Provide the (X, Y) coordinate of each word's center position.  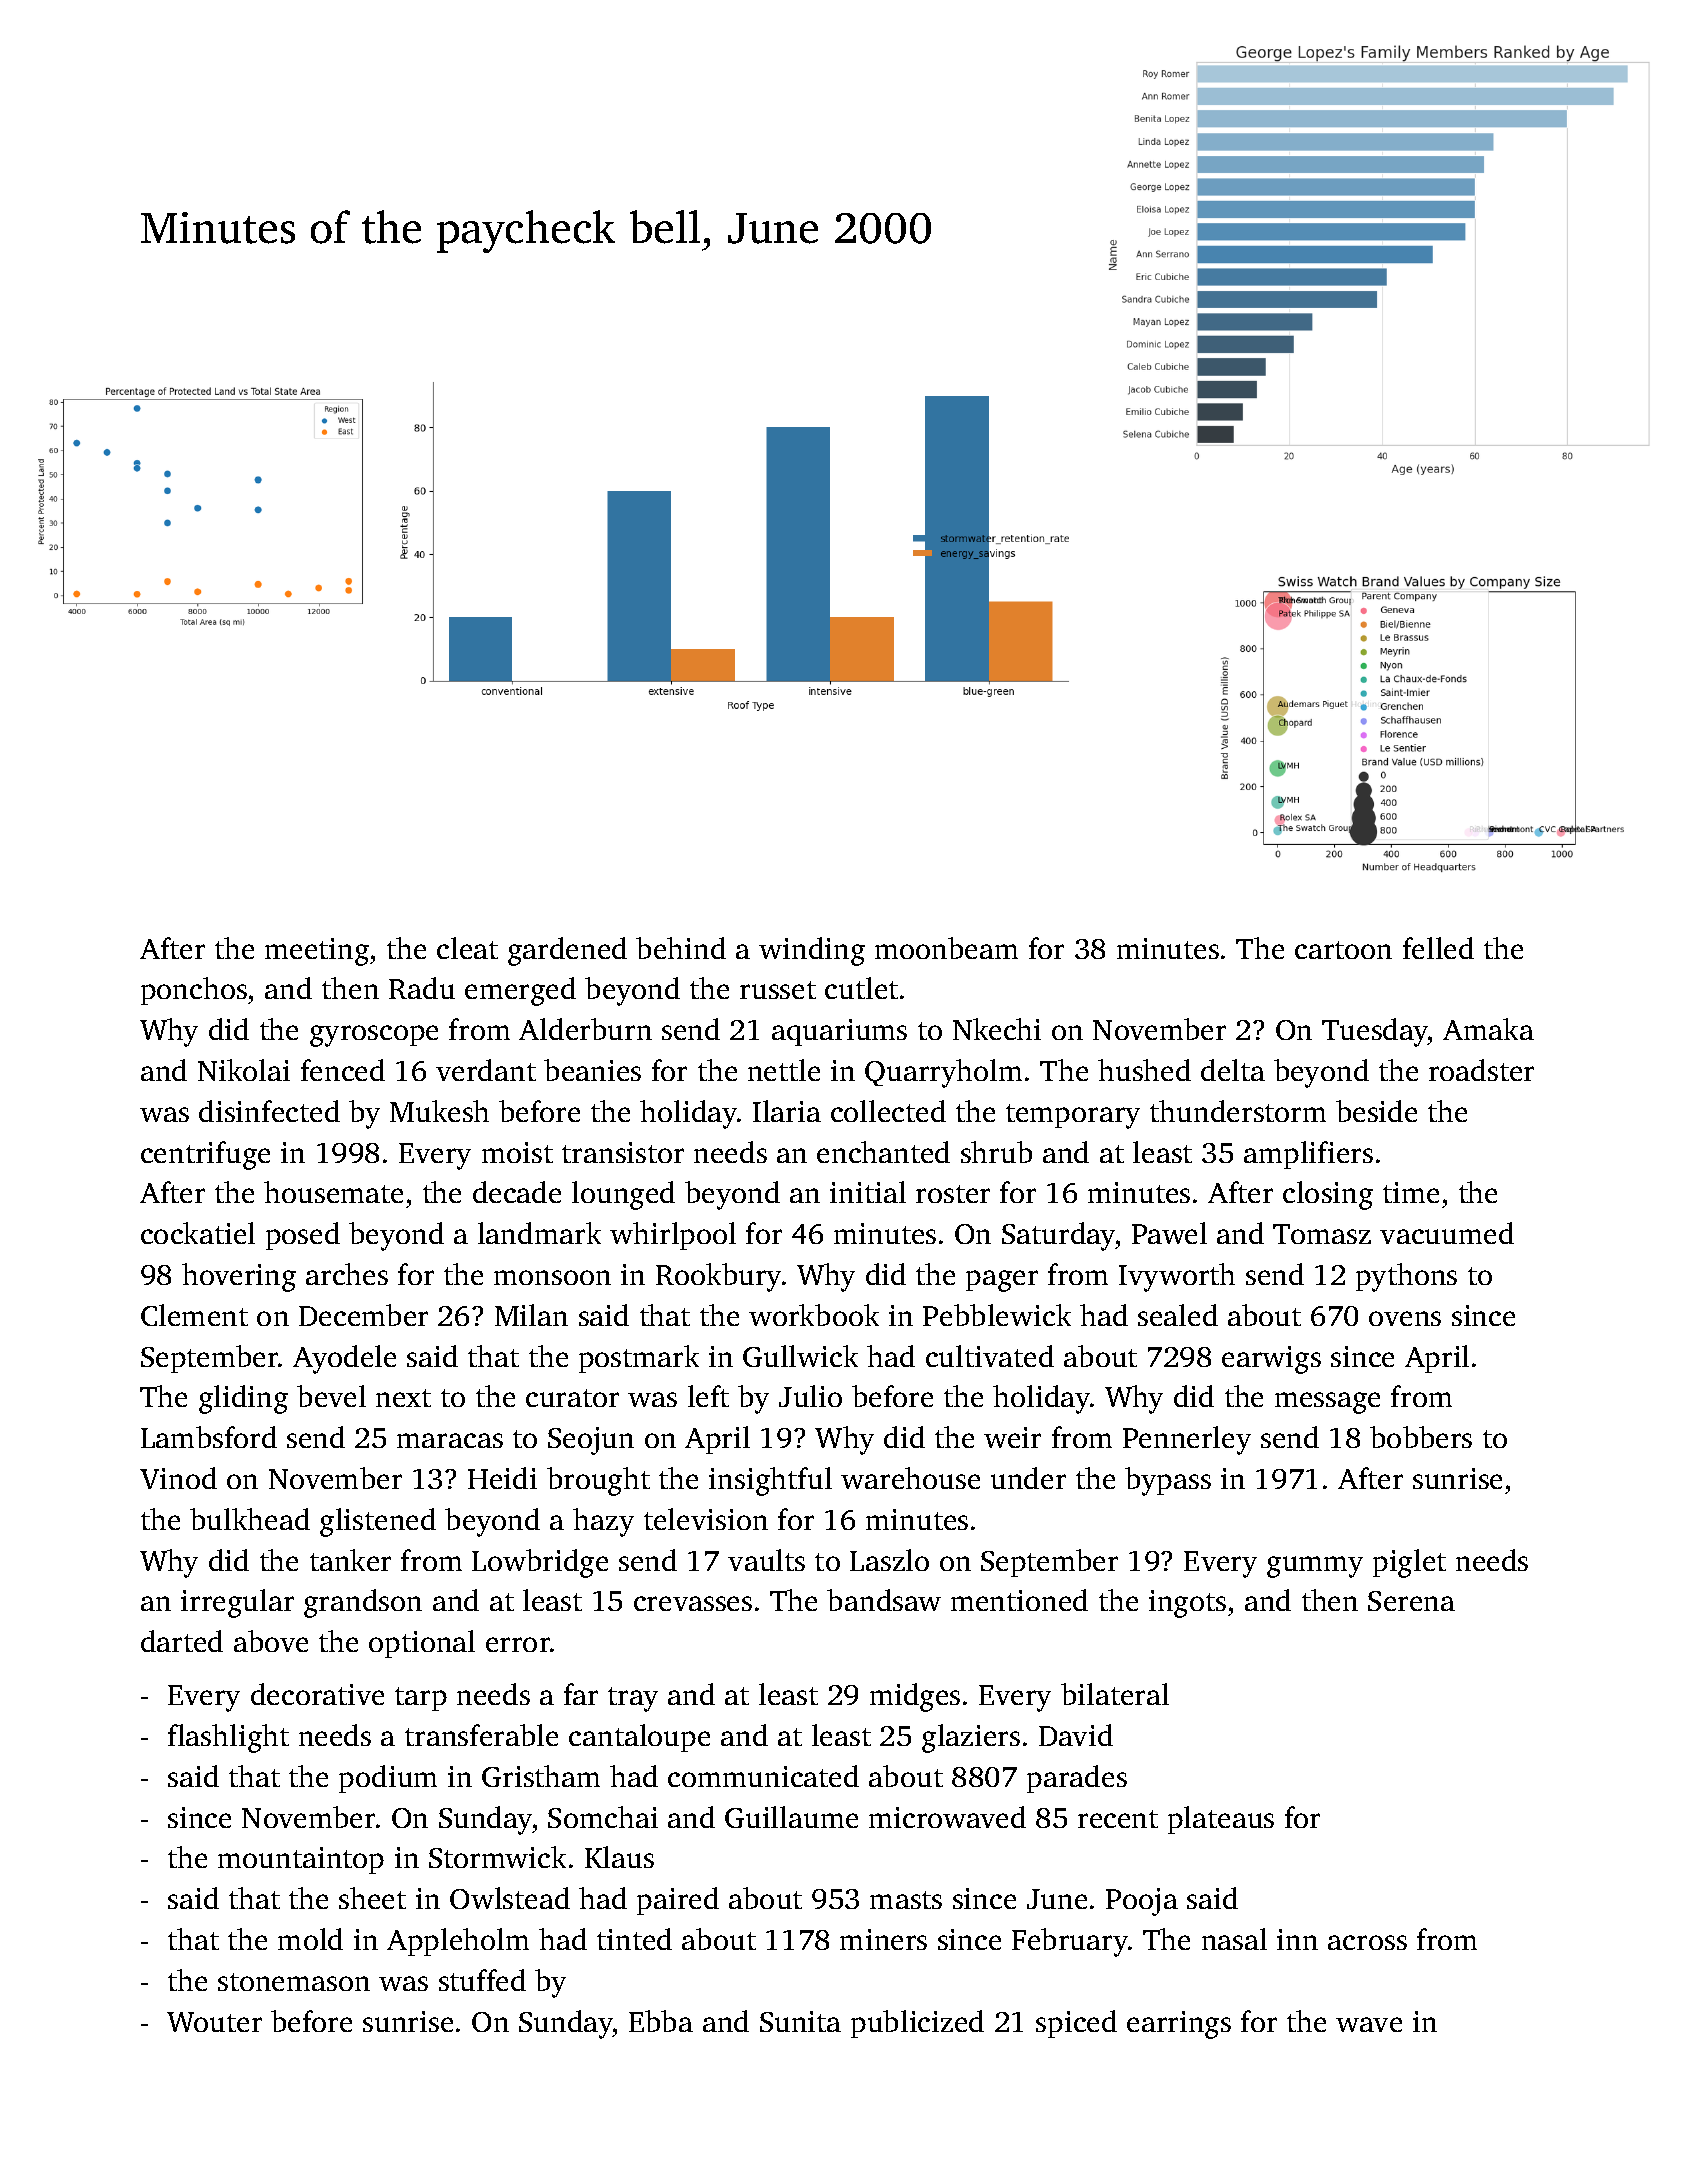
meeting (317, 952)
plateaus (1221, 1820)
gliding (243, 1399)
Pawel (1169, 1233)
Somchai (603, 1817)
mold (310, 1939)
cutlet (861, 988)
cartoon (1343, 950)
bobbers (1421, 1437)
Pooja (1142, 1902)
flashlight (228, 1738)
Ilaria (787, 1111)
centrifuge (205, 1155)
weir (1012, 1437)
